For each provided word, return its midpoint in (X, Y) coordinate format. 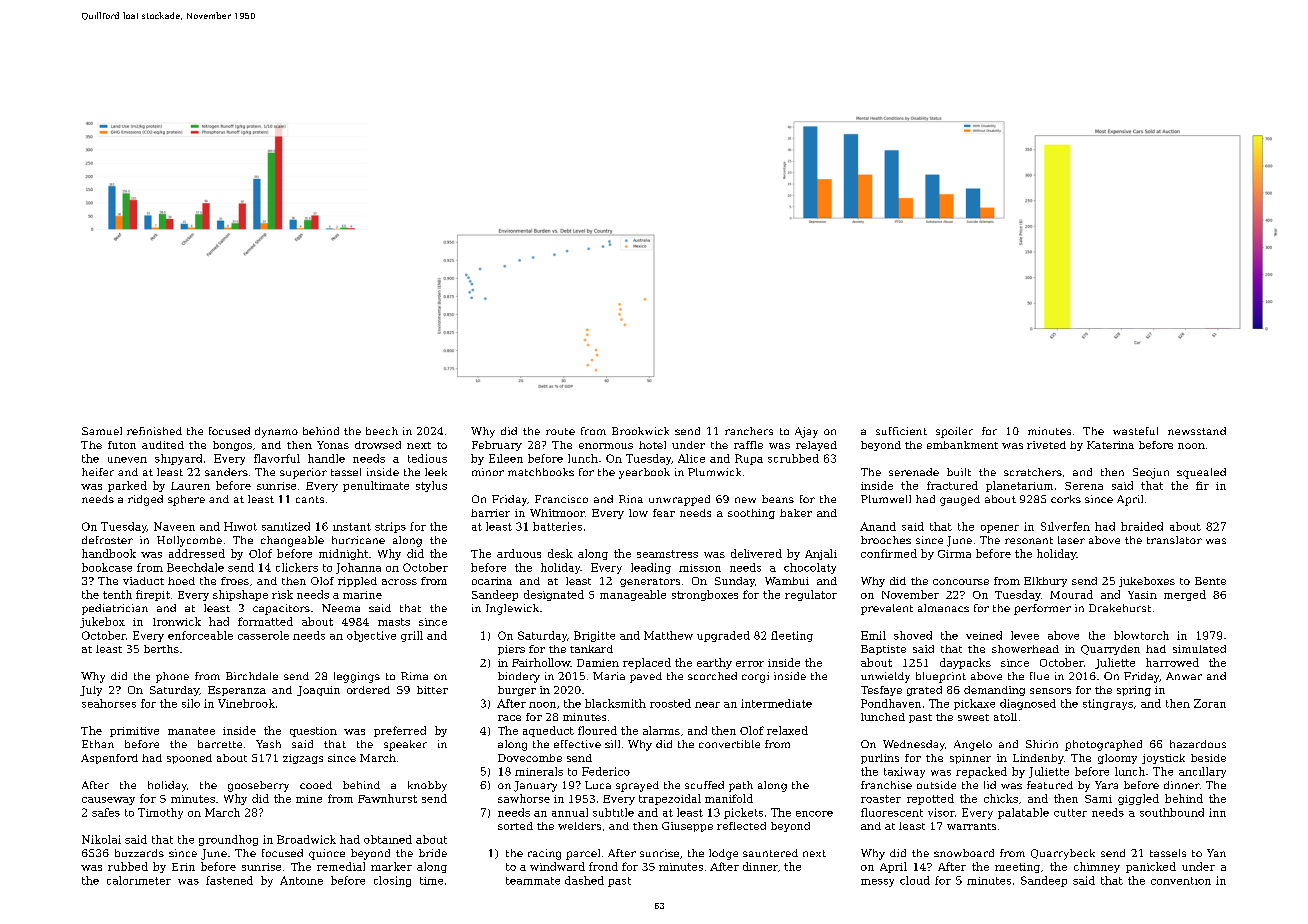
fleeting (792, 636)
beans (778, 499)
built (959, 472)
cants (310, 499)
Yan (1216, 853)
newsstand (1197, 431)
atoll (1005, 717)
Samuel (102, 431)
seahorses (109, 703)
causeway (108, 801)
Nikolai (101, 839)
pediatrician (115, 609)
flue (1039, 676)
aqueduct (548, 731)
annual (570, 812)
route (560, 431)
